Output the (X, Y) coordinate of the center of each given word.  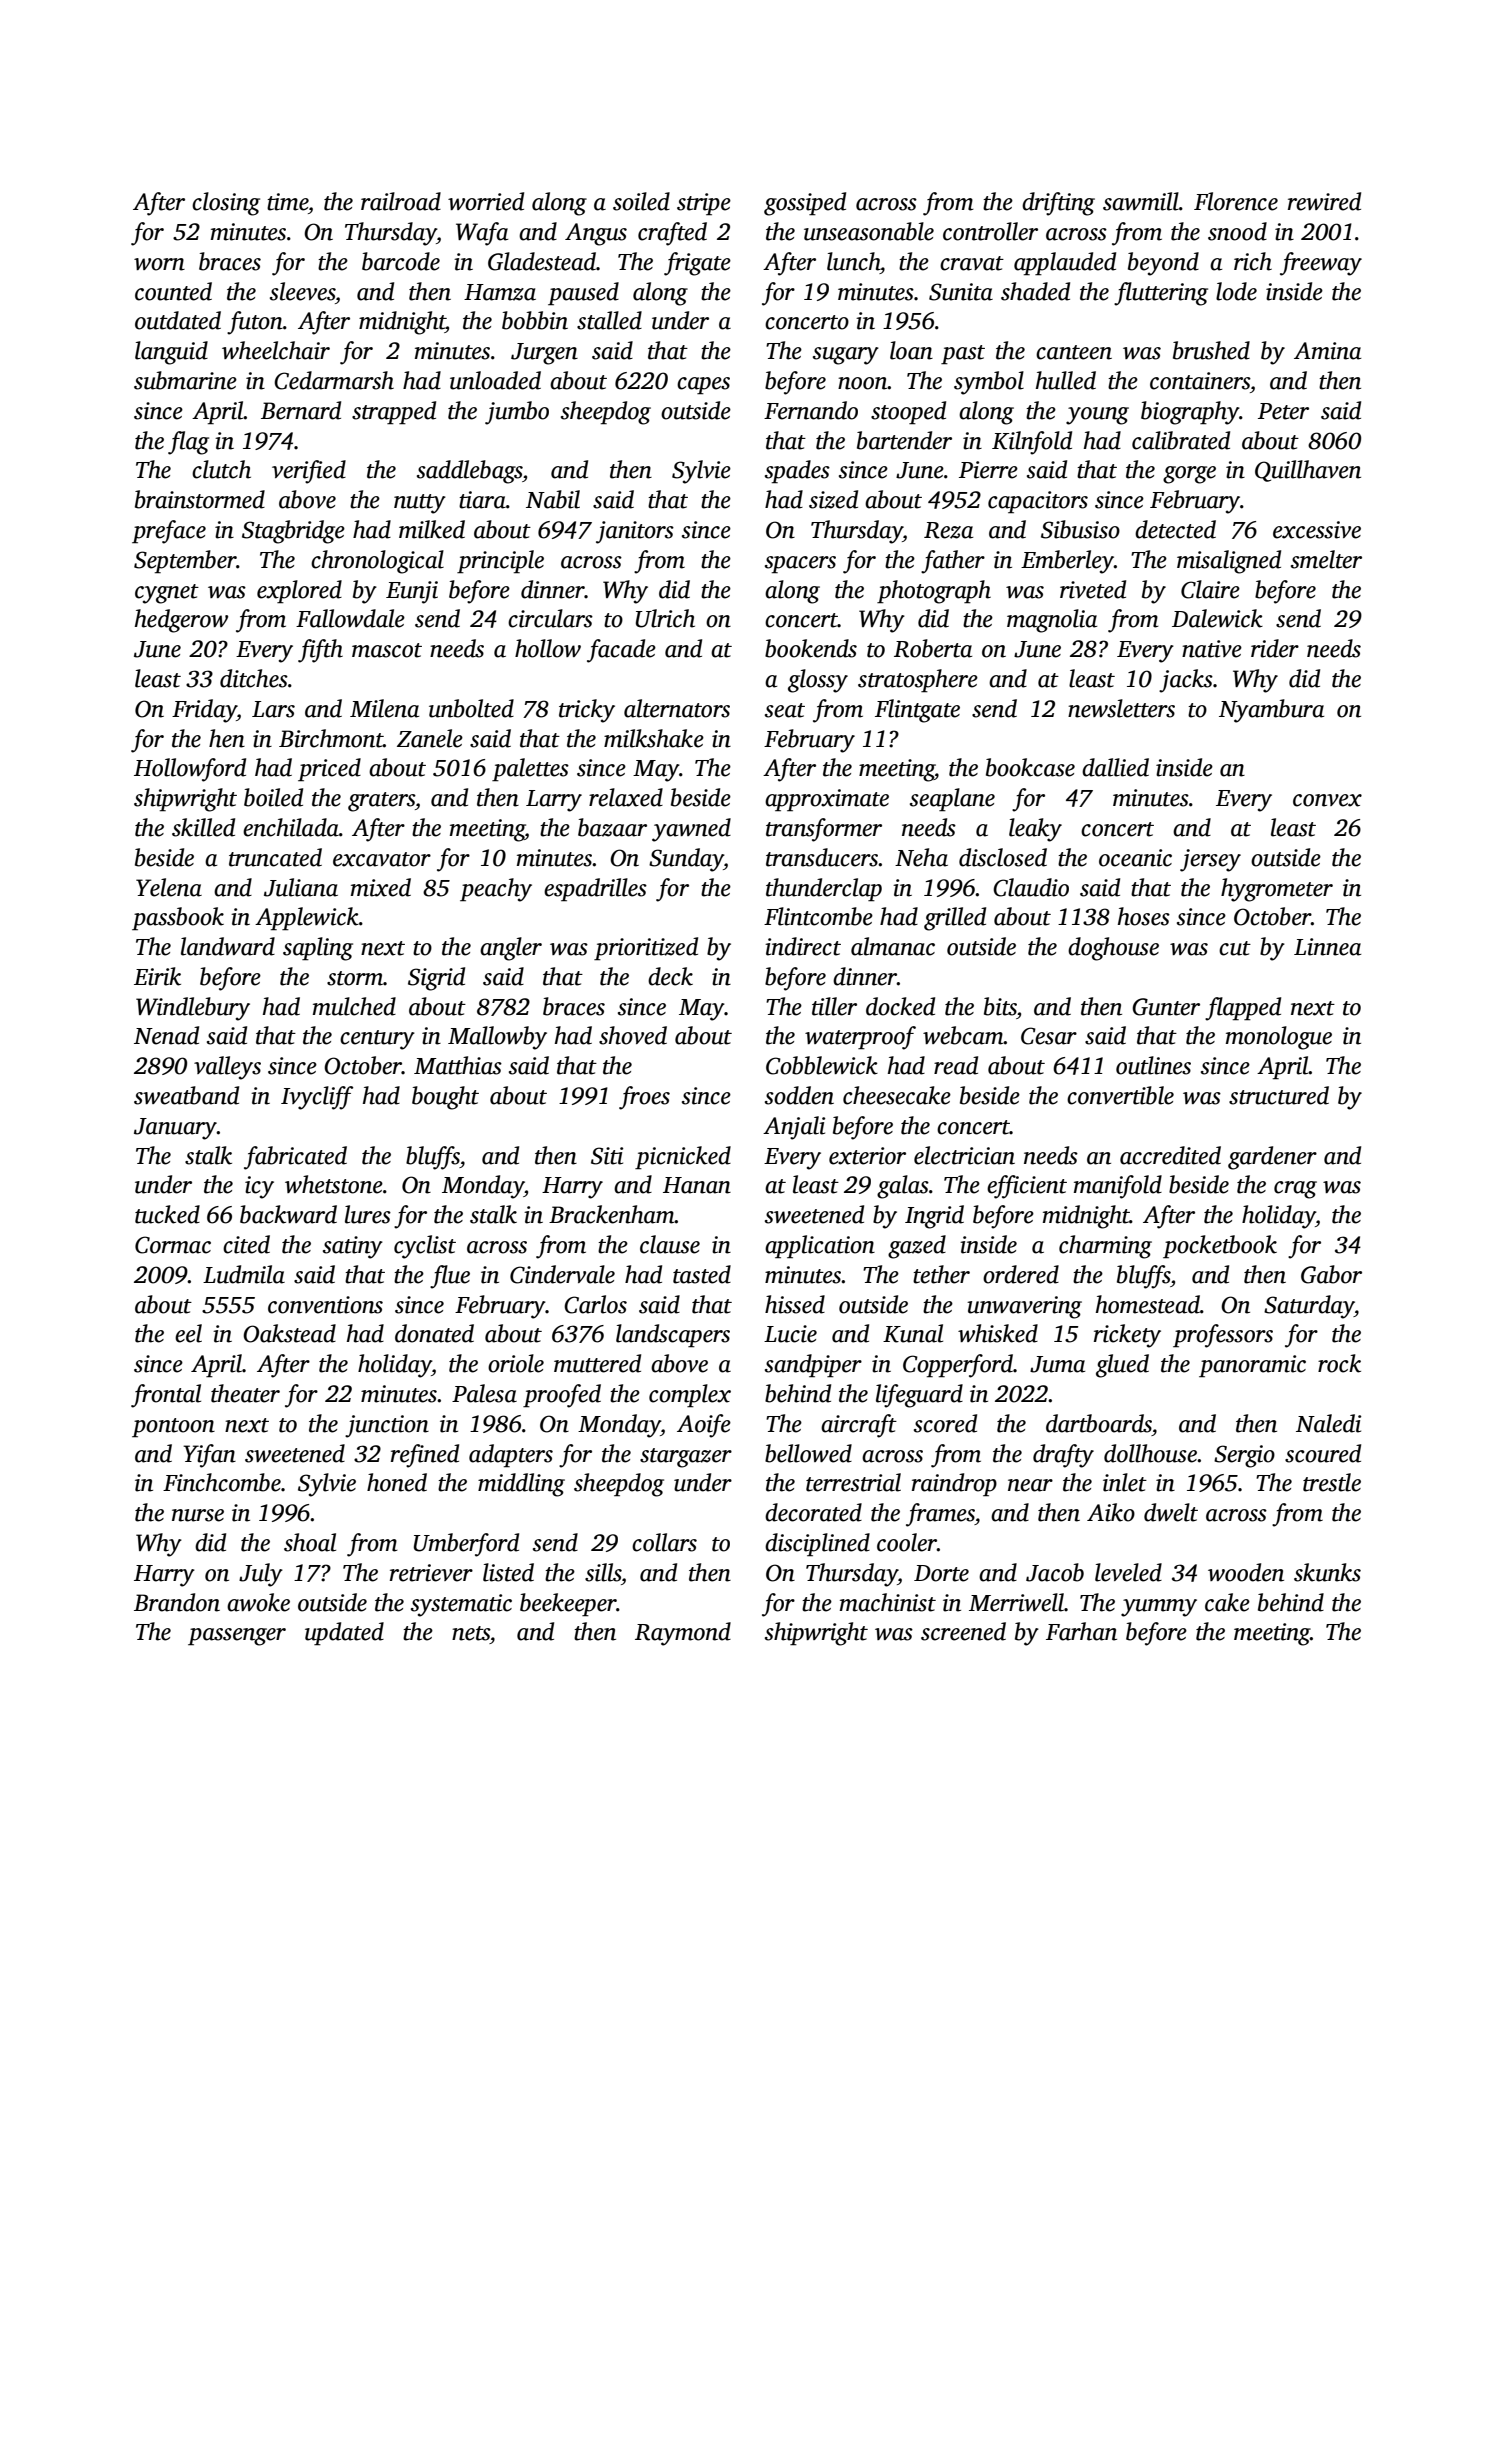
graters (381, 802)
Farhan (1081, 1631)
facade (621, 651)
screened (963, 1631)
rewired (1324, 201)
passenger (237, 1637)
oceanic (1135, 858)
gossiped (805, 204)
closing (226, 204)
